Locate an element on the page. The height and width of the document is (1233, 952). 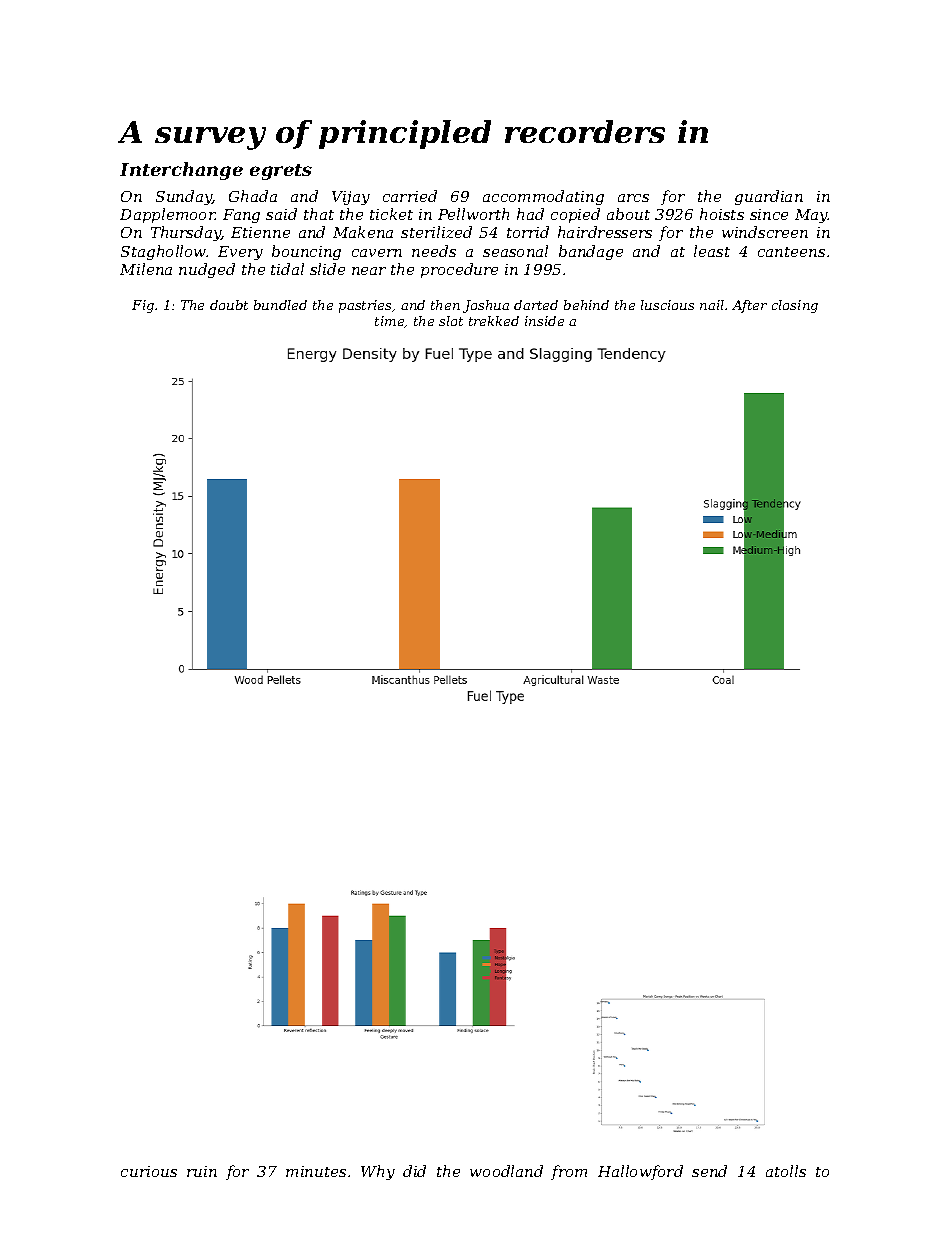
Why is located at coordinates (378, 1172).
